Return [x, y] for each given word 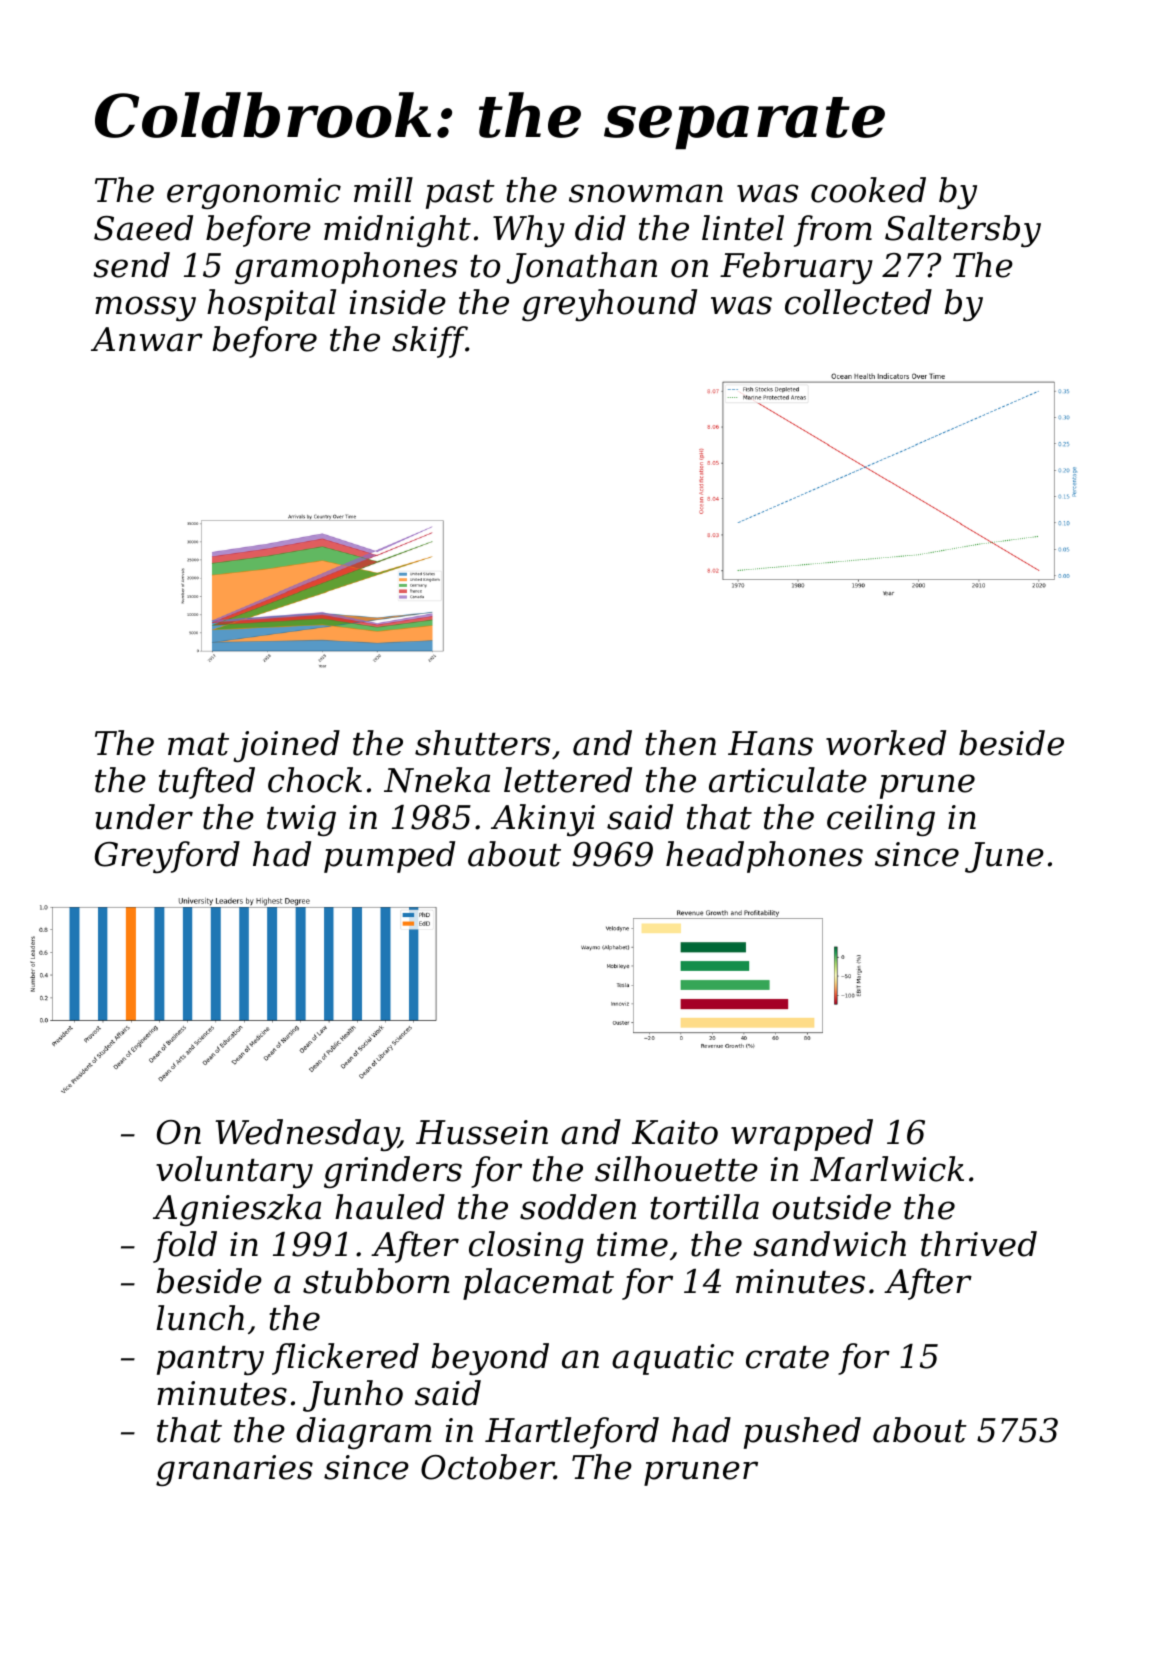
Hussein [482, 1132]
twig [301, 820]
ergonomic [254, 193]
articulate [788, 780]
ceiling [881, 820]
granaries [234, 1470]
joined [286, 746]
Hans [770, 743]
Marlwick [887, 1169]
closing [526, 1247]
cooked [868, 190]
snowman [646, 193]
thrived [979, 1244]
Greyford [167, 857]
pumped [389, 857]
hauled [390, 1207]
